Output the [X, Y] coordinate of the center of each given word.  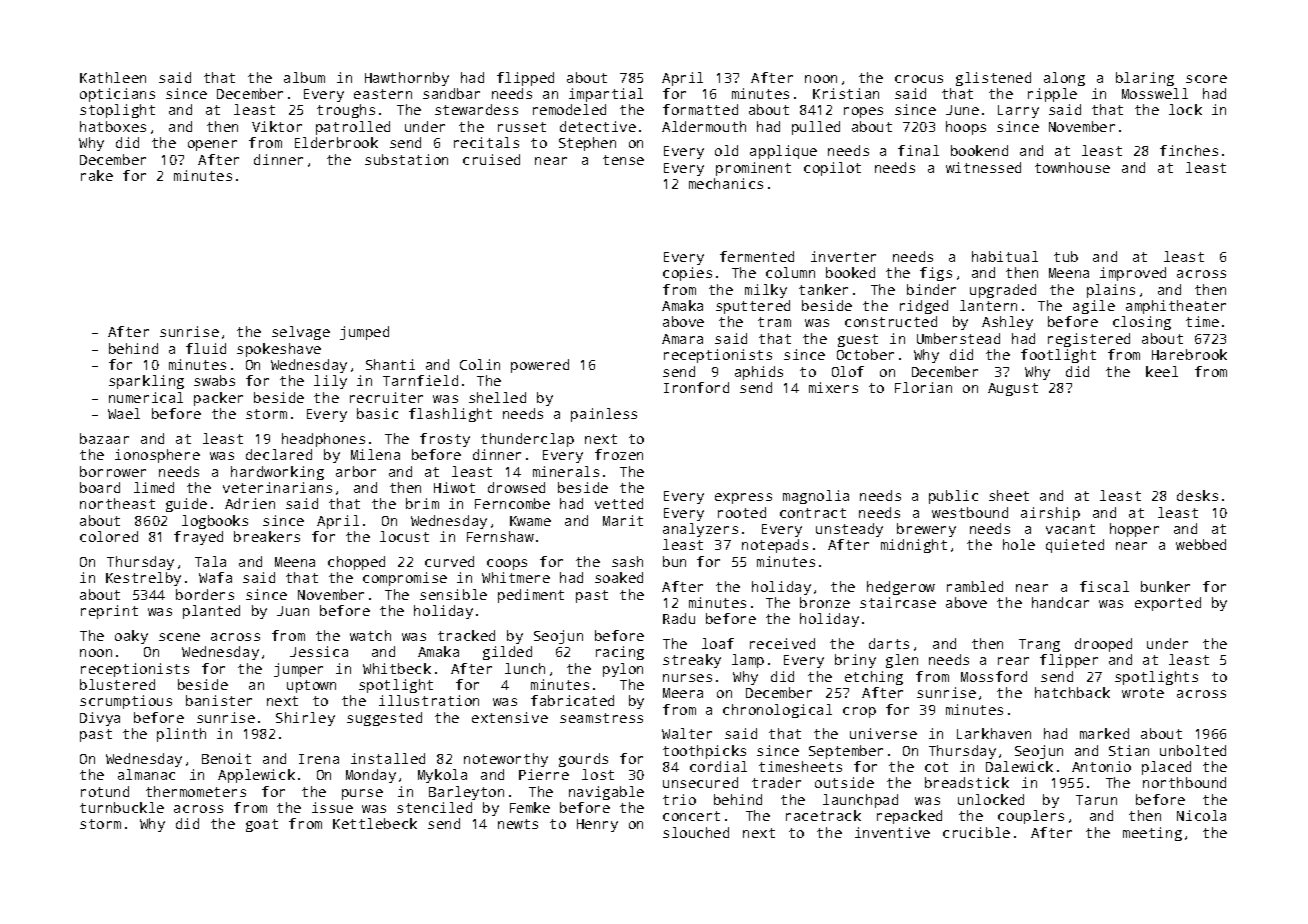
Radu [679, 618]
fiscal [1104, 586]
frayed [198, 538]
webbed [1201, 544]
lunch [525, 668]
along [1064, 79]
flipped [525, 79]
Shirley [305, 719]
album [304, 77]
